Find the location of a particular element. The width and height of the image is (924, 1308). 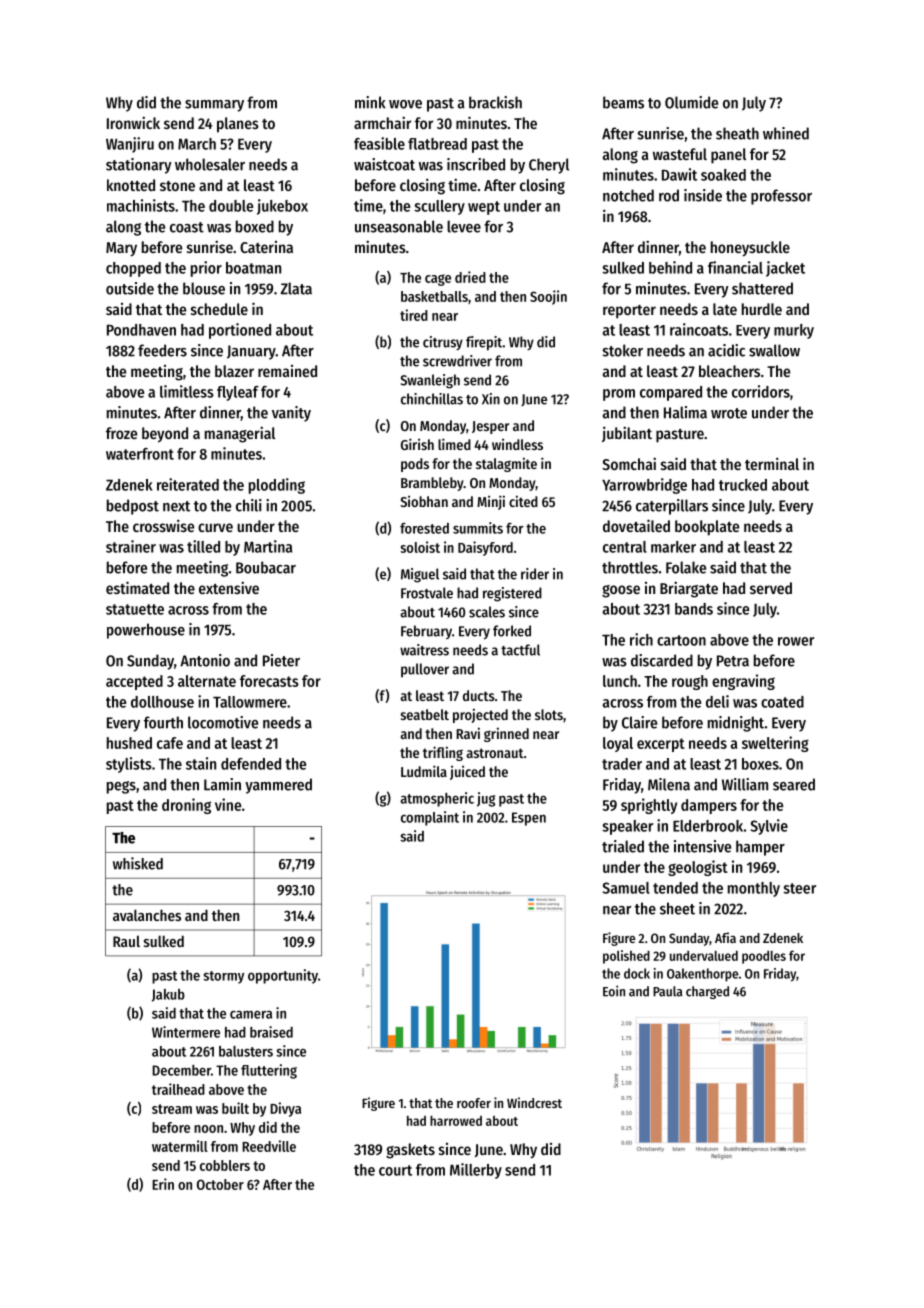

poodles is located at coordinates (764, 957).
